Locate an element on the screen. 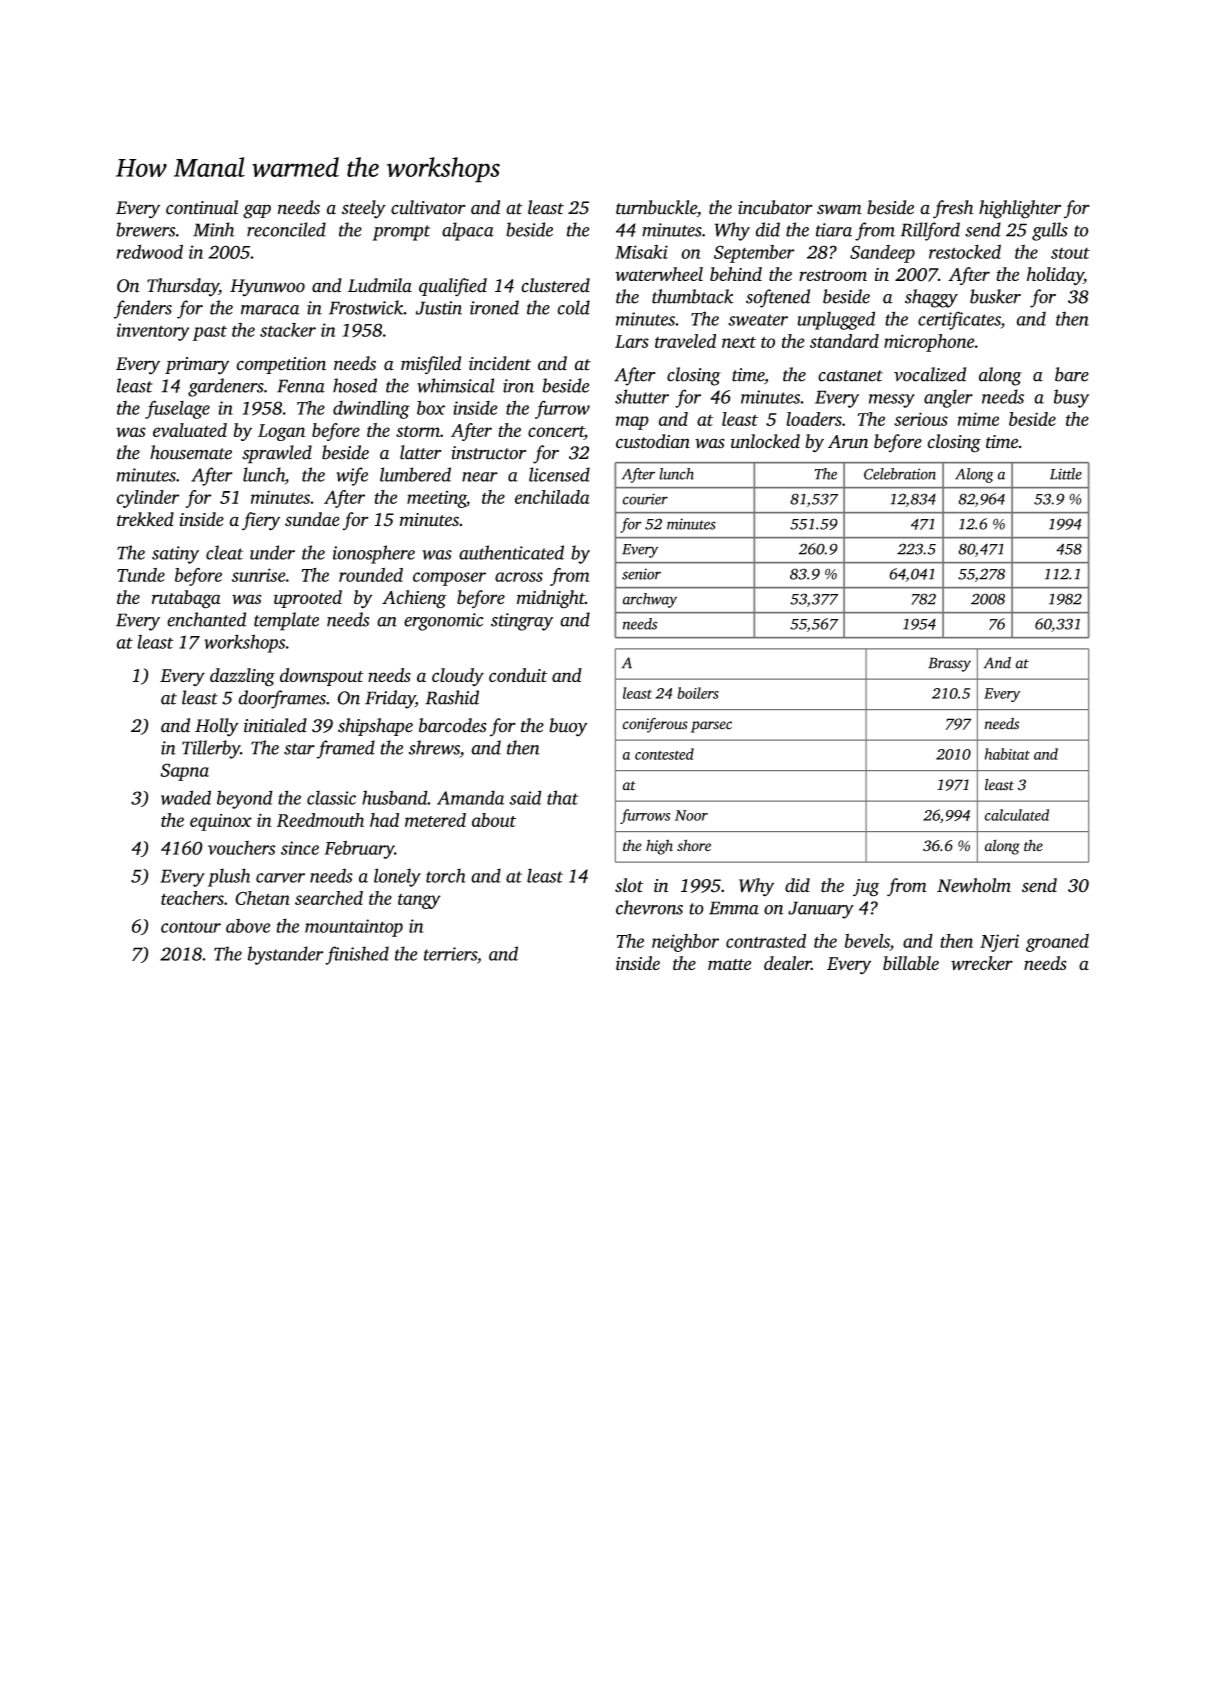  turnbuckle is located at coordinates (656, 207).
